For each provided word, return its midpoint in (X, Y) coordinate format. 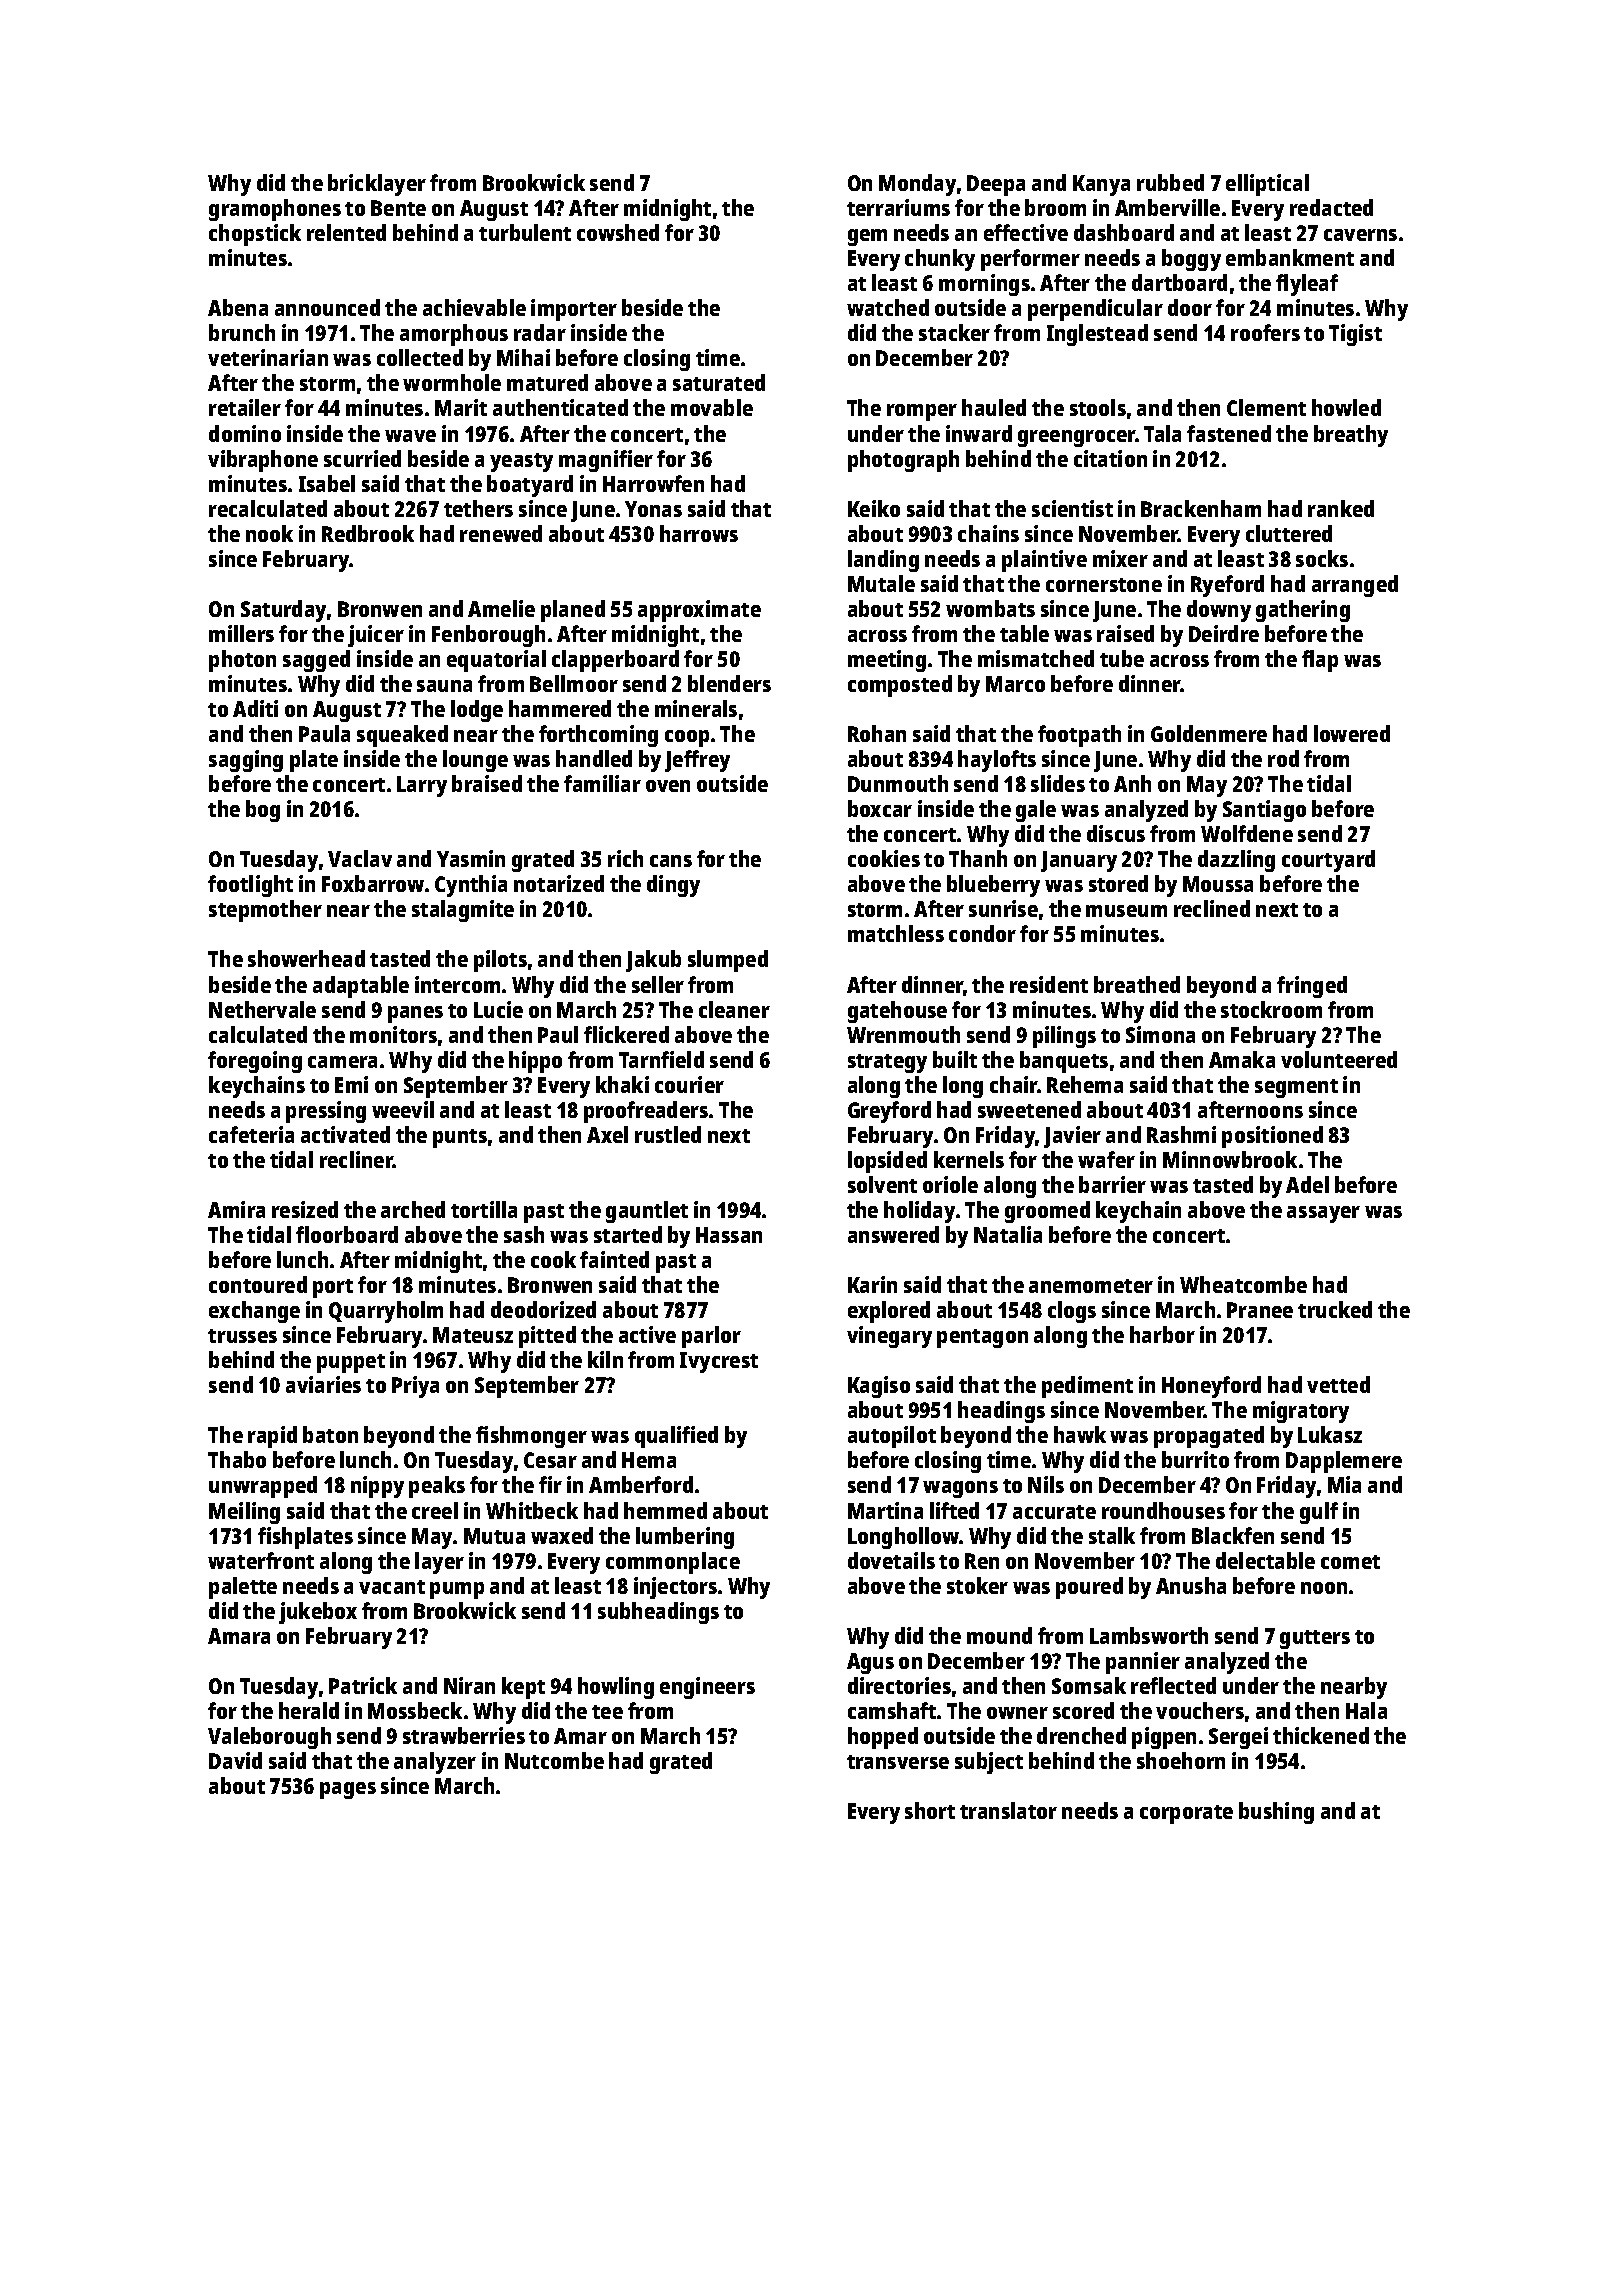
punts (460, 1138)
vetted (1338, 1384)
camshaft (892, 1710)
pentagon (982, 1338)
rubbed (1170, 182)
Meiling (244, 1513)
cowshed (618, 232)
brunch (242, 332)
